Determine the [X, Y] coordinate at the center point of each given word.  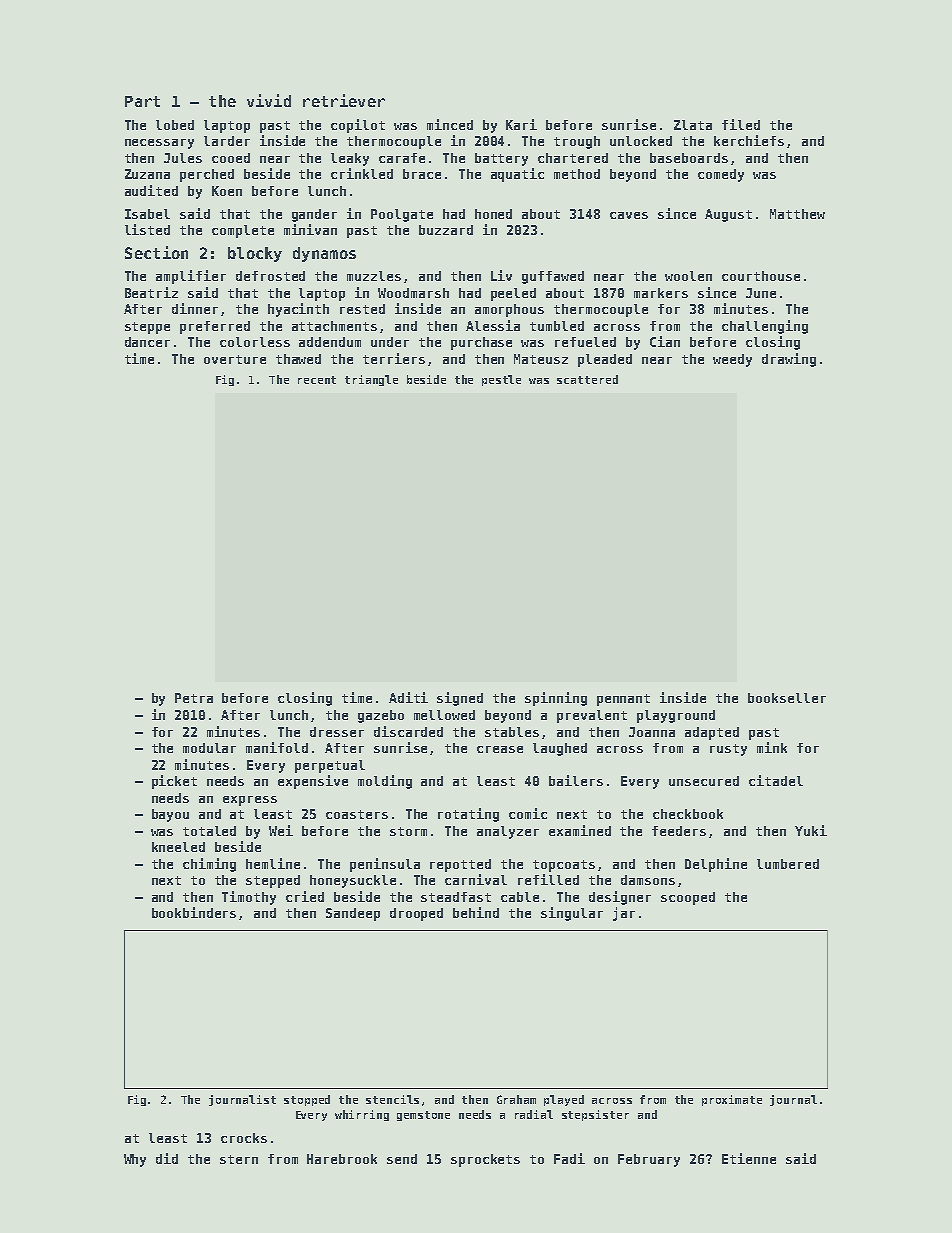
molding [385, 782]
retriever [344, 100]
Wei [281, 830]
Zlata [693, 125]
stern [239, 1159]
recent [317, 380]
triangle [371, 380]
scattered [587, 379]
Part [142, 101]
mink [772, 747]
